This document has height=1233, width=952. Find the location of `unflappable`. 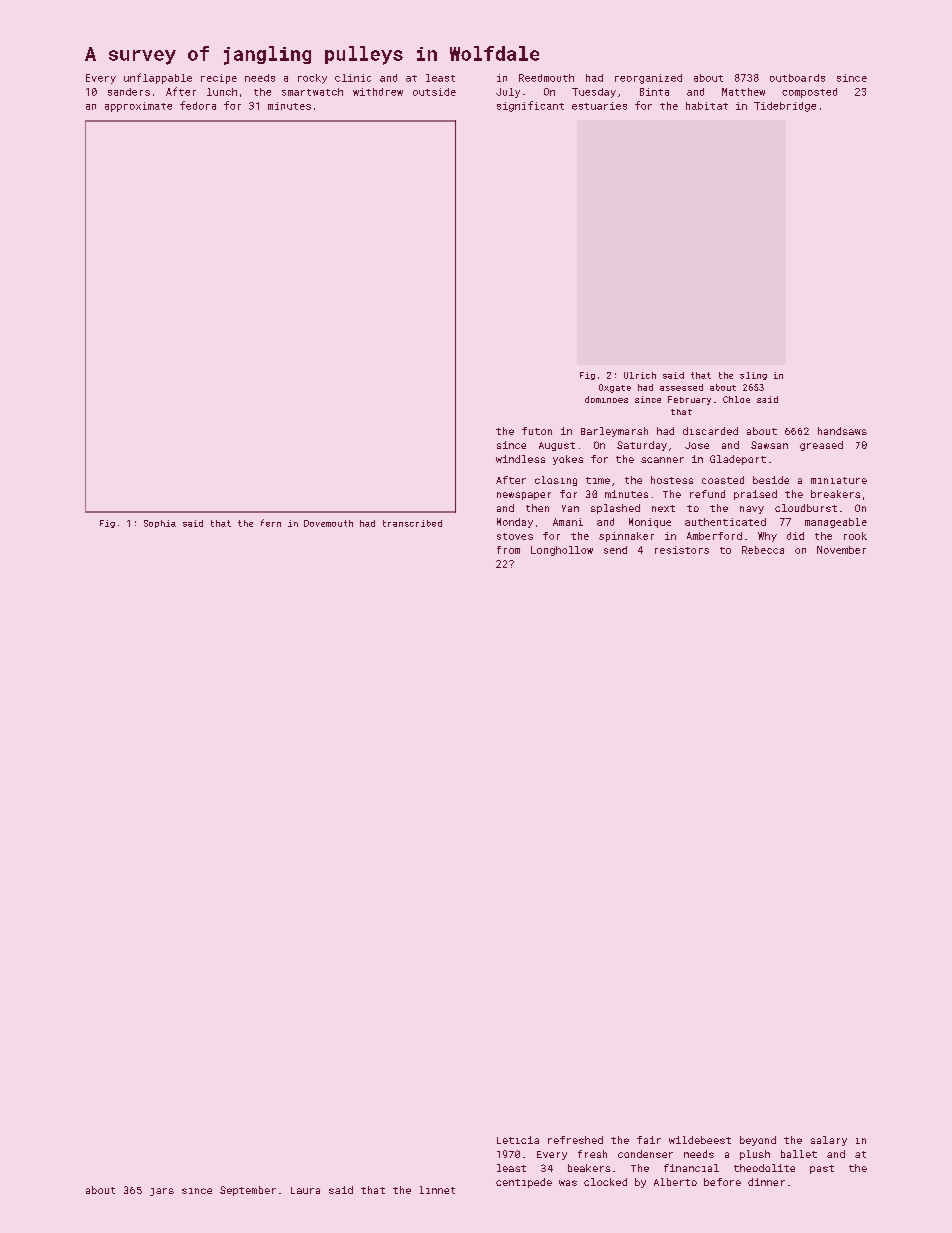

unflappable is located at coordinates (158, 78).
